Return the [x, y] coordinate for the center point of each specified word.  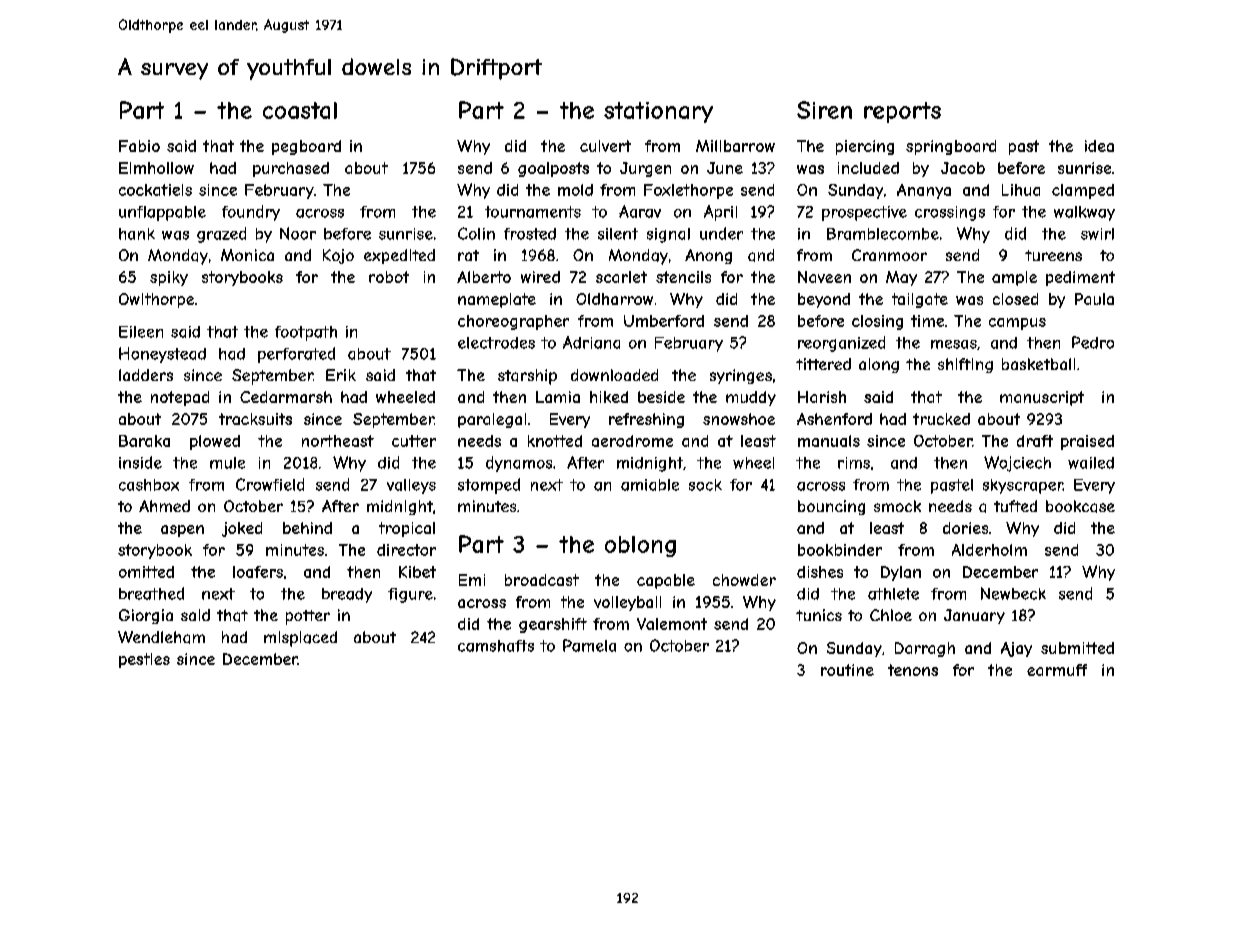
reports [902, 112]
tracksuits [255, 419]
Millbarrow [735, 146]
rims [854, 463]
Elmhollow [156, 168]
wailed [1091, 463]
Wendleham [161, 637]
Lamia [558, 397]
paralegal [492, 420]
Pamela [589, 645]
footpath [306, 333]
